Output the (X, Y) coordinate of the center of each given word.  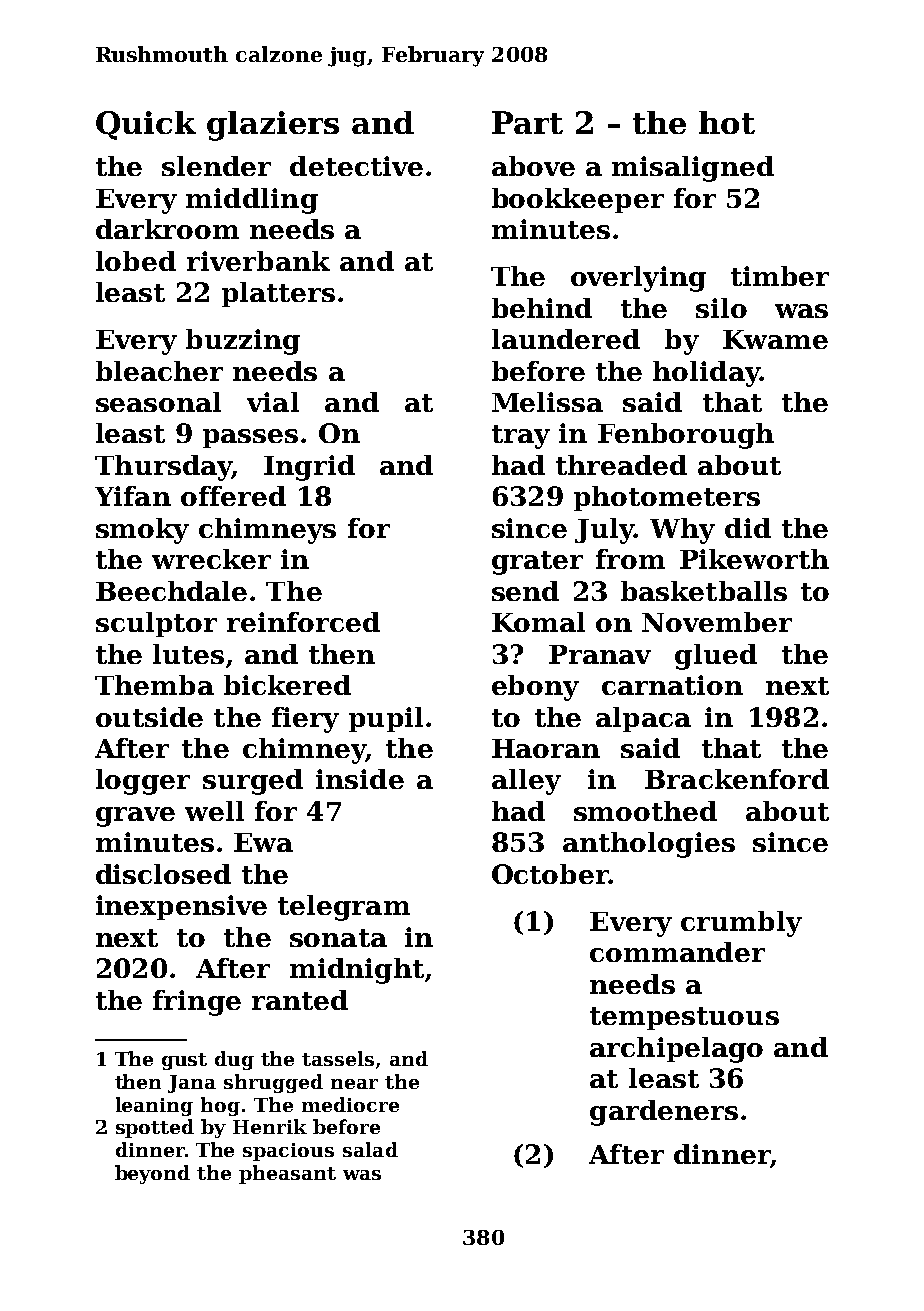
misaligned (693, 169)
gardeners (664, 1113)
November (717, 622)
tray (521, 437)
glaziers (273, 126)
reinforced (303, 622)
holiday (706, 374)
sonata (338, 938)
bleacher (159, 371)
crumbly (741, 924)
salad (370, 1149)
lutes (188, 654)
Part (527, 122)
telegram (344, 908)
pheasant (287, 1174)
